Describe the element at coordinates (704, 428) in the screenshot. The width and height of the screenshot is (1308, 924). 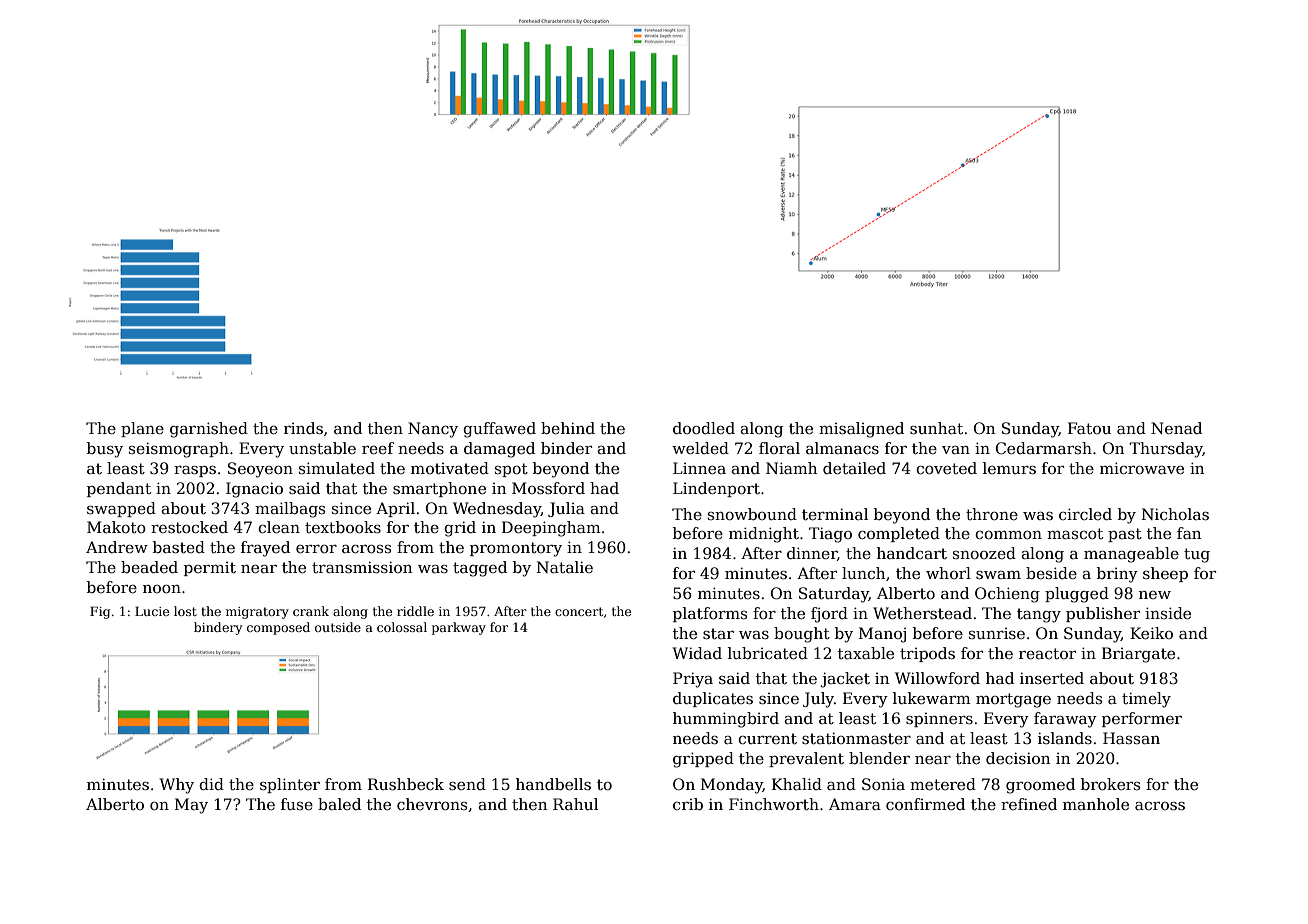
I see `doodled` at that location.
